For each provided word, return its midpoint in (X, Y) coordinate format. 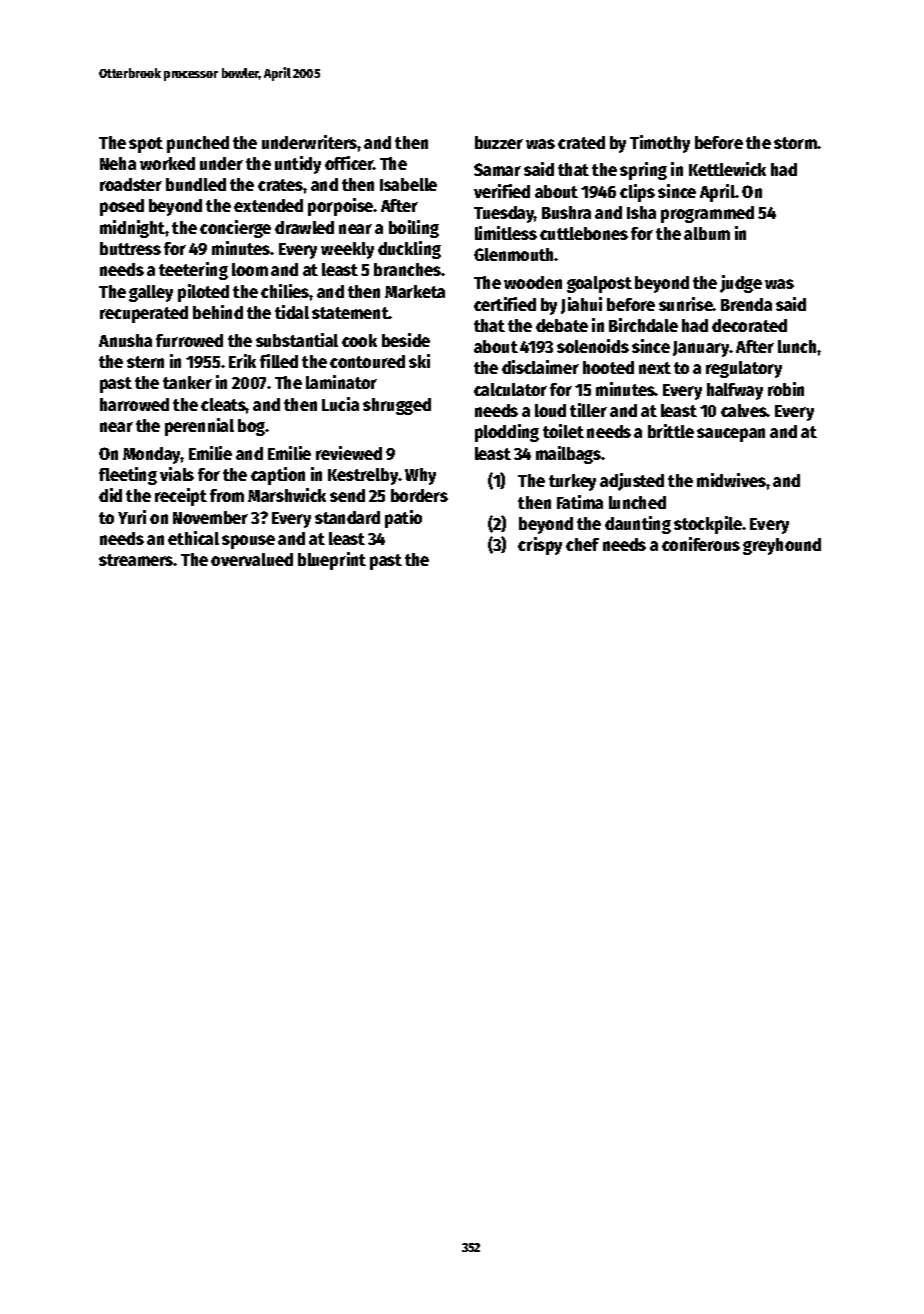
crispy (540, 546)
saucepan (731, 435)
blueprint (332, 561)
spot (146, 145)
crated (581, 142)
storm (795, 143)
